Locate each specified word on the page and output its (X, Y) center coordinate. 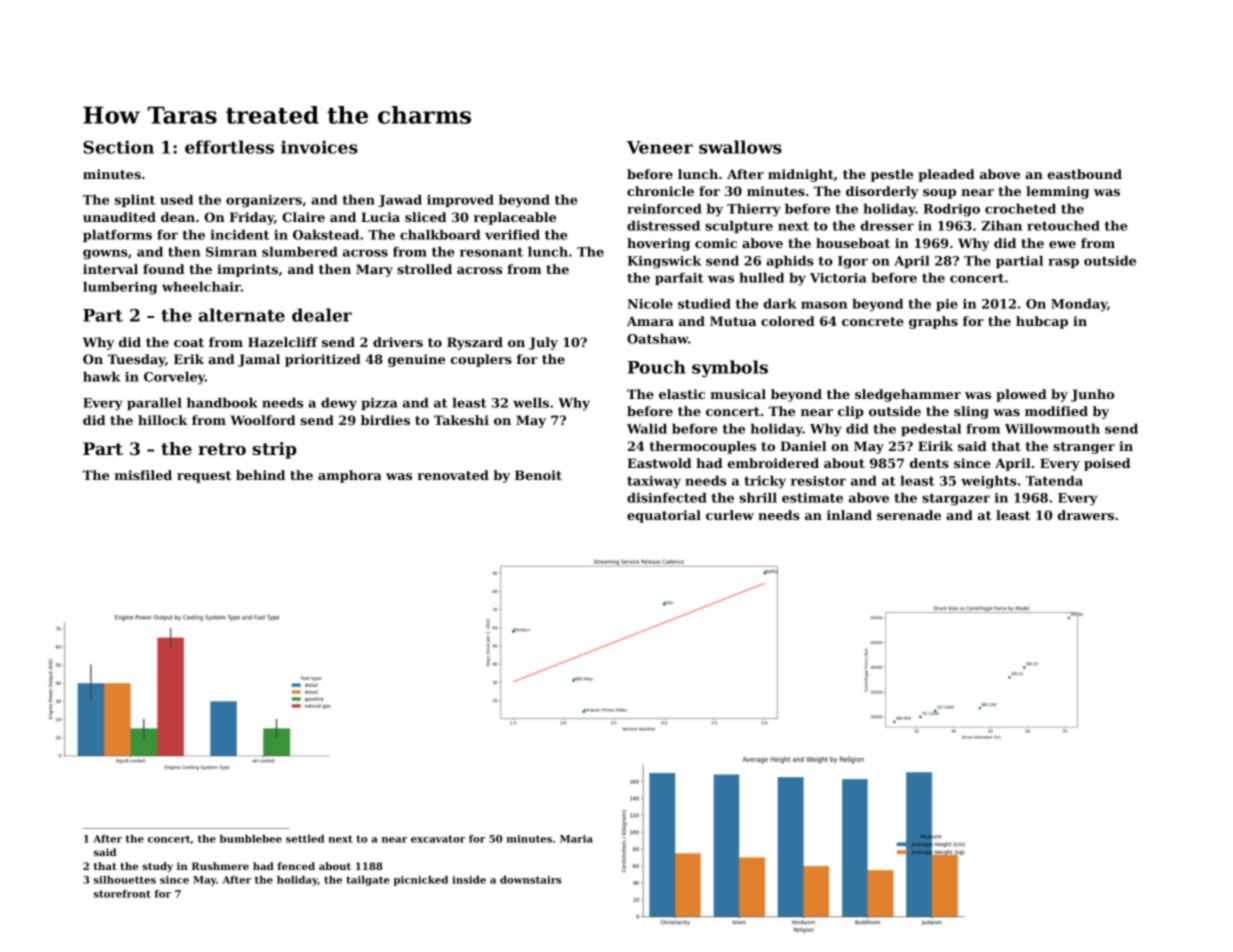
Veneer (660, 147)
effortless (229, 147)
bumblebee (251, 839)
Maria (576, 839)
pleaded (946, 175)
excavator (438, 839)
